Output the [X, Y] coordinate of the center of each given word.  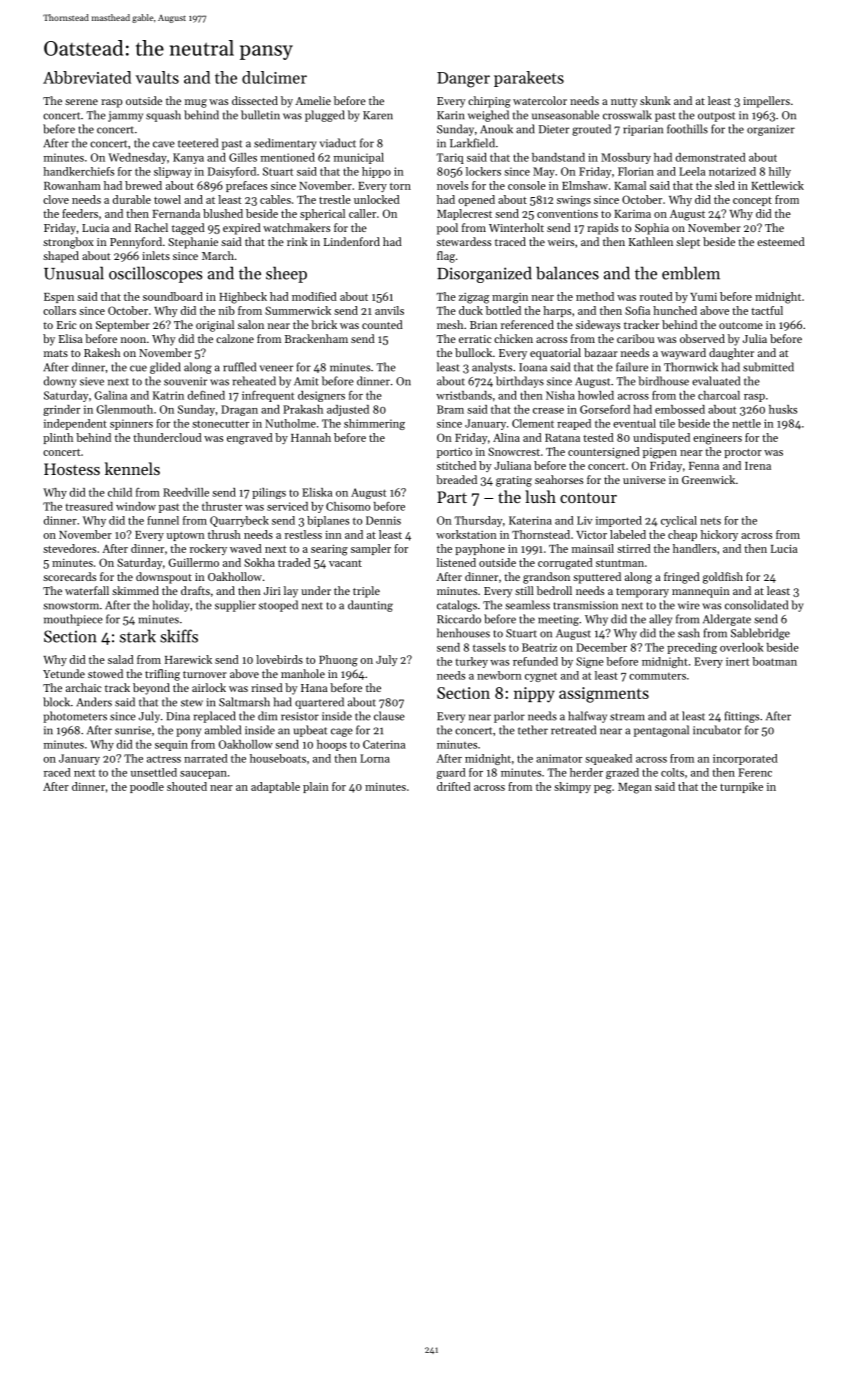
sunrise [133, 730]
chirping [489, 102]
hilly [780, 172]
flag [446, 257]
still [524, 590]
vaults [157, 77]
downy [60, 382]
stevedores [69, 548]
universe [644, 480]
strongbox [68, 243]
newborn [499, 675]
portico [454, 453]
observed [702, 338]
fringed [682, 578]
